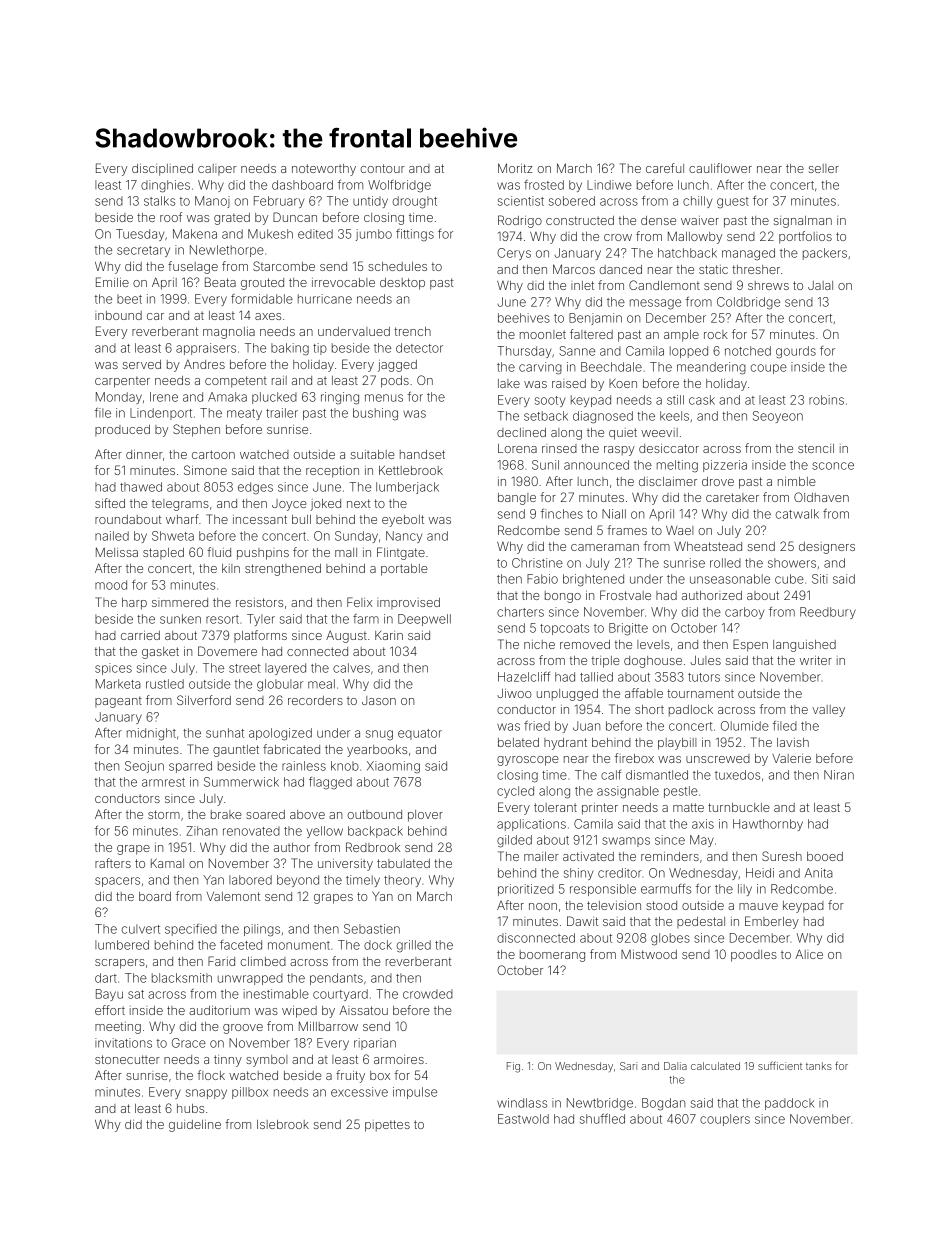  I want to click on disciplined, so click(162, 170).
